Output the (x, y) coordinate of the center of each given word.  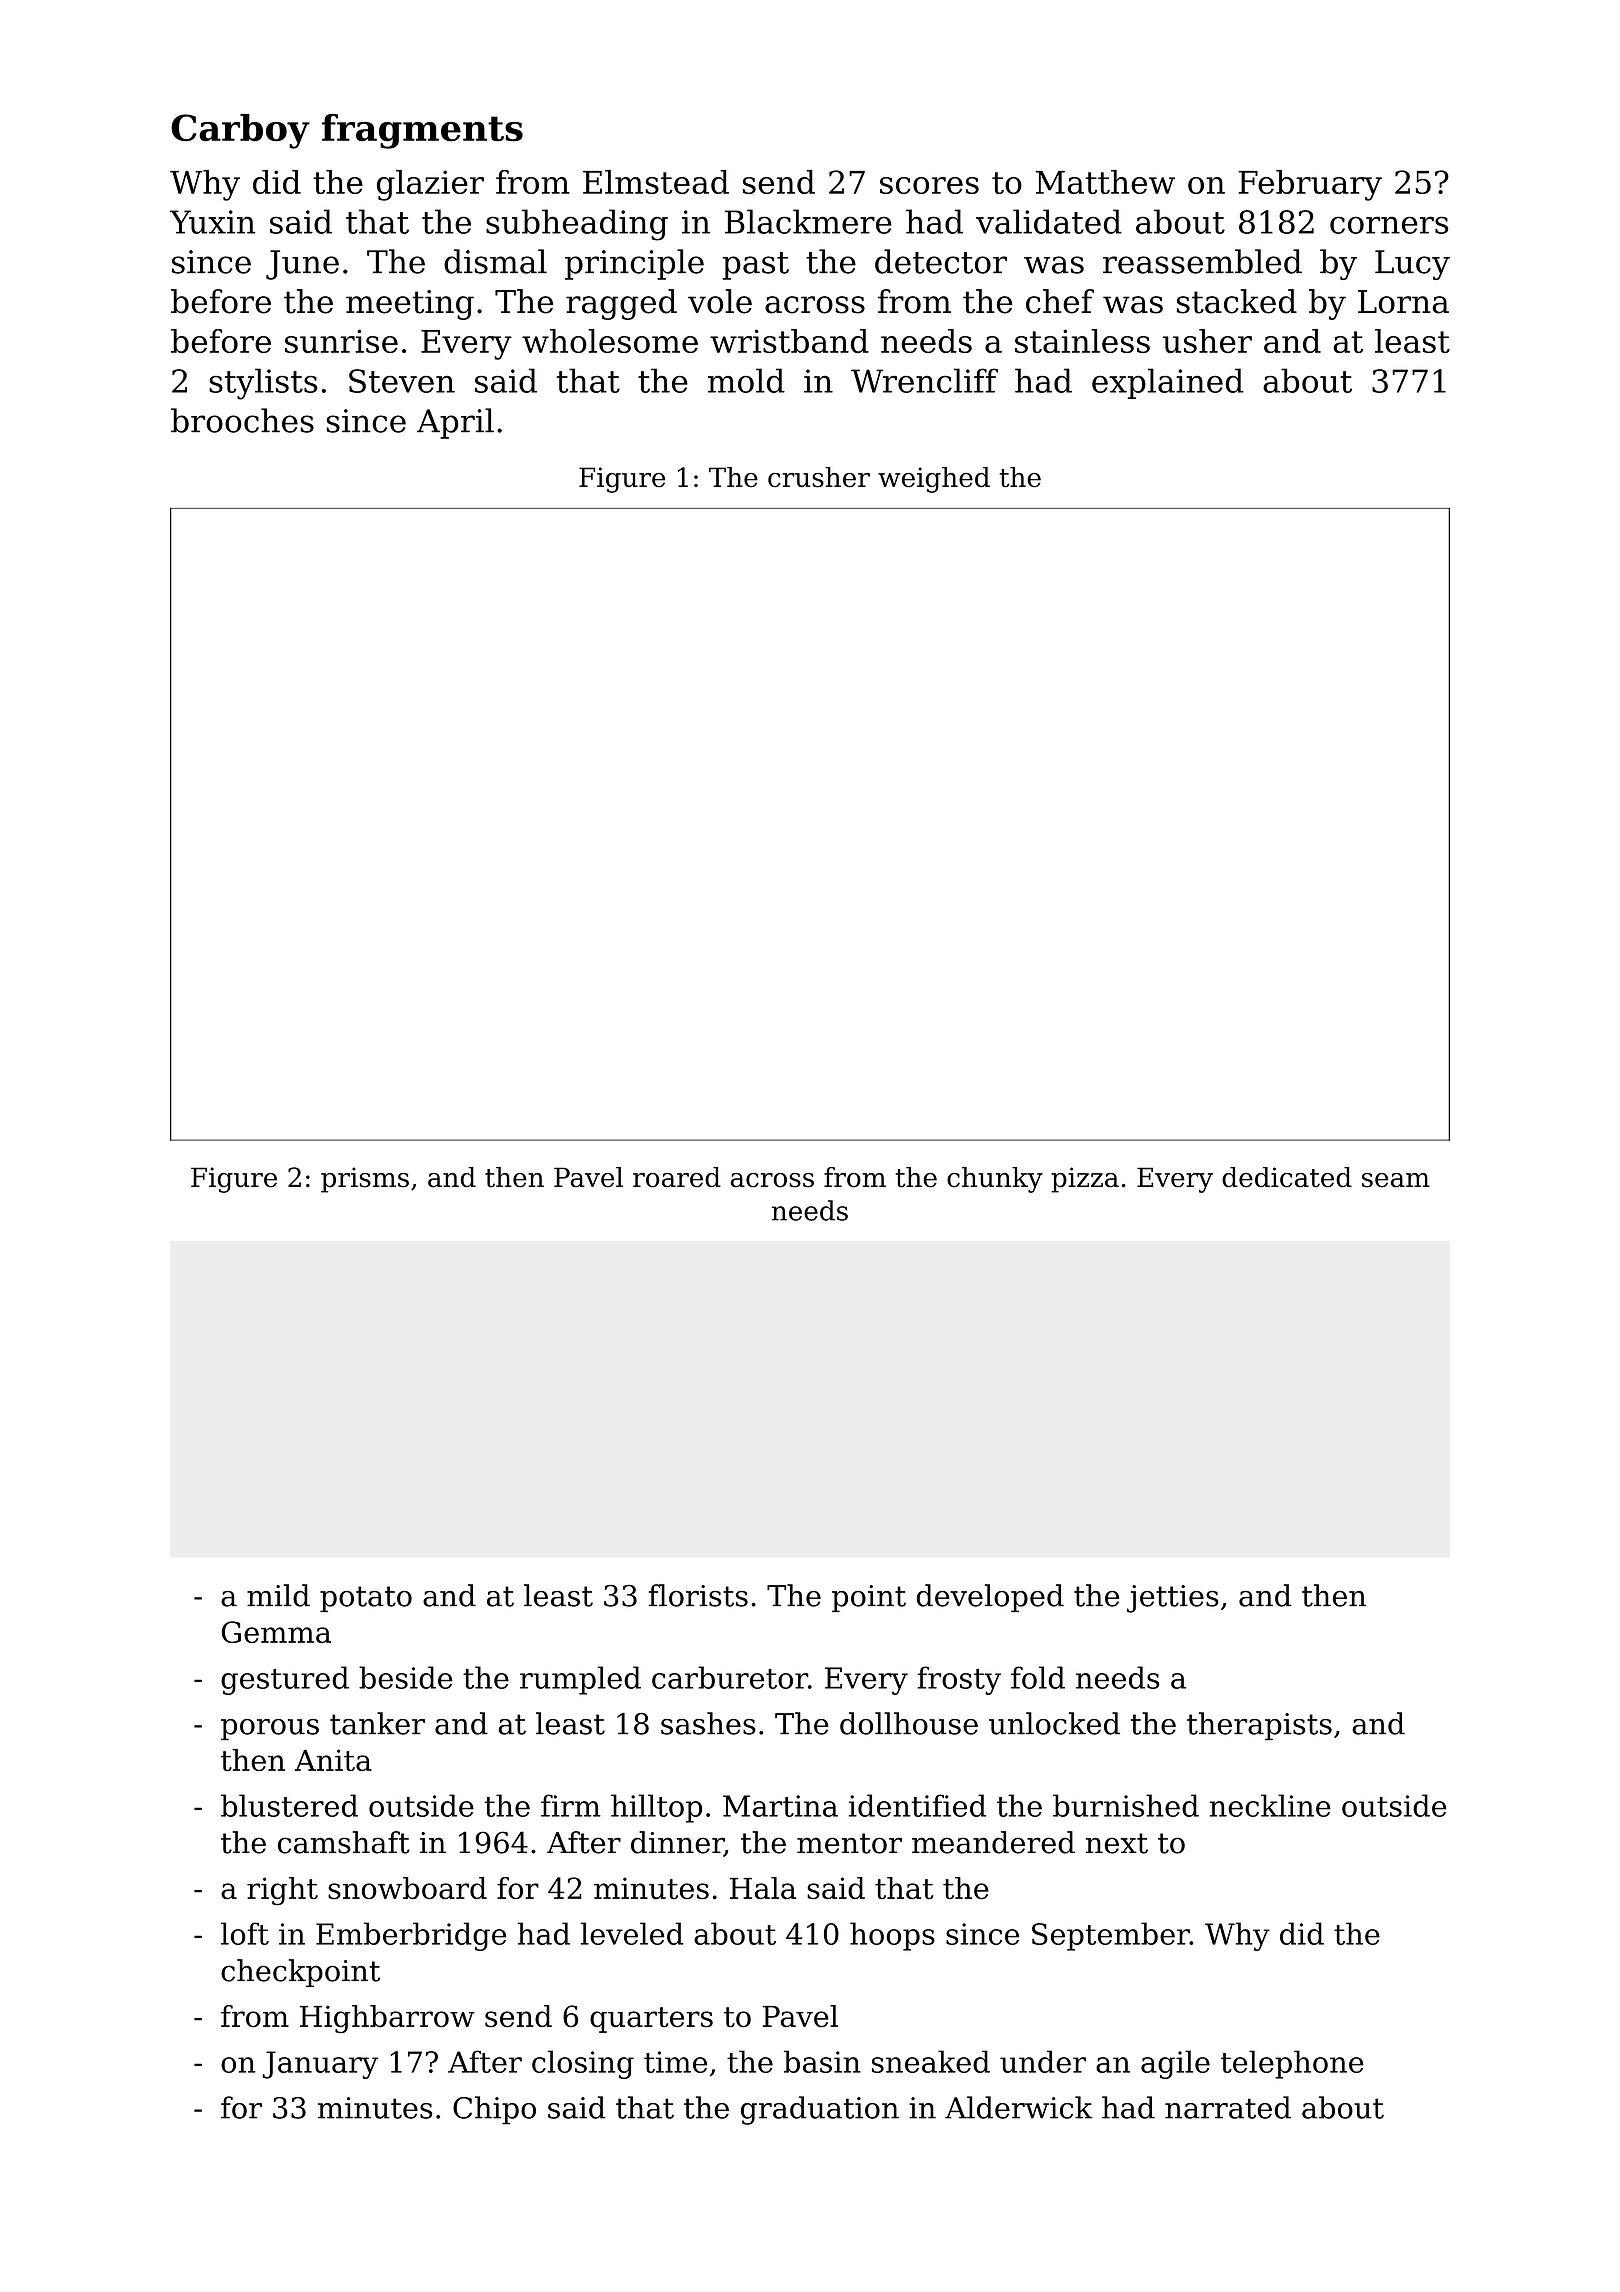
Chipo (494, 2110)
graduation (820, 2110)
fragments (422, 131)
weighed (934, 480)
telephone (1292, 2064)
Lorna (1403, 302)
